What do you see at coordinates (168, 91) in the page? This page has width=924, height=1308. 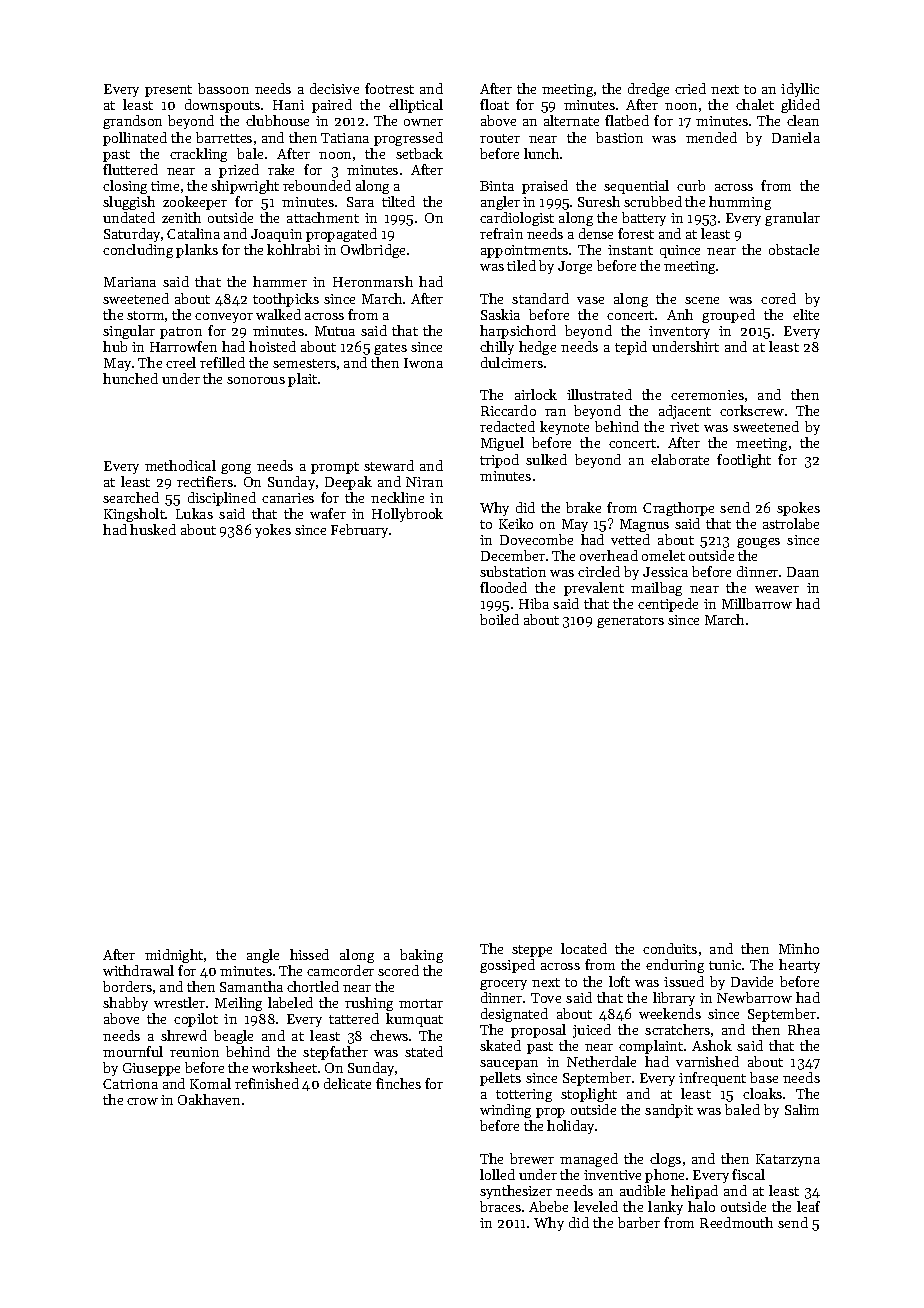 I see `present` at bounding box center [168, 91].
